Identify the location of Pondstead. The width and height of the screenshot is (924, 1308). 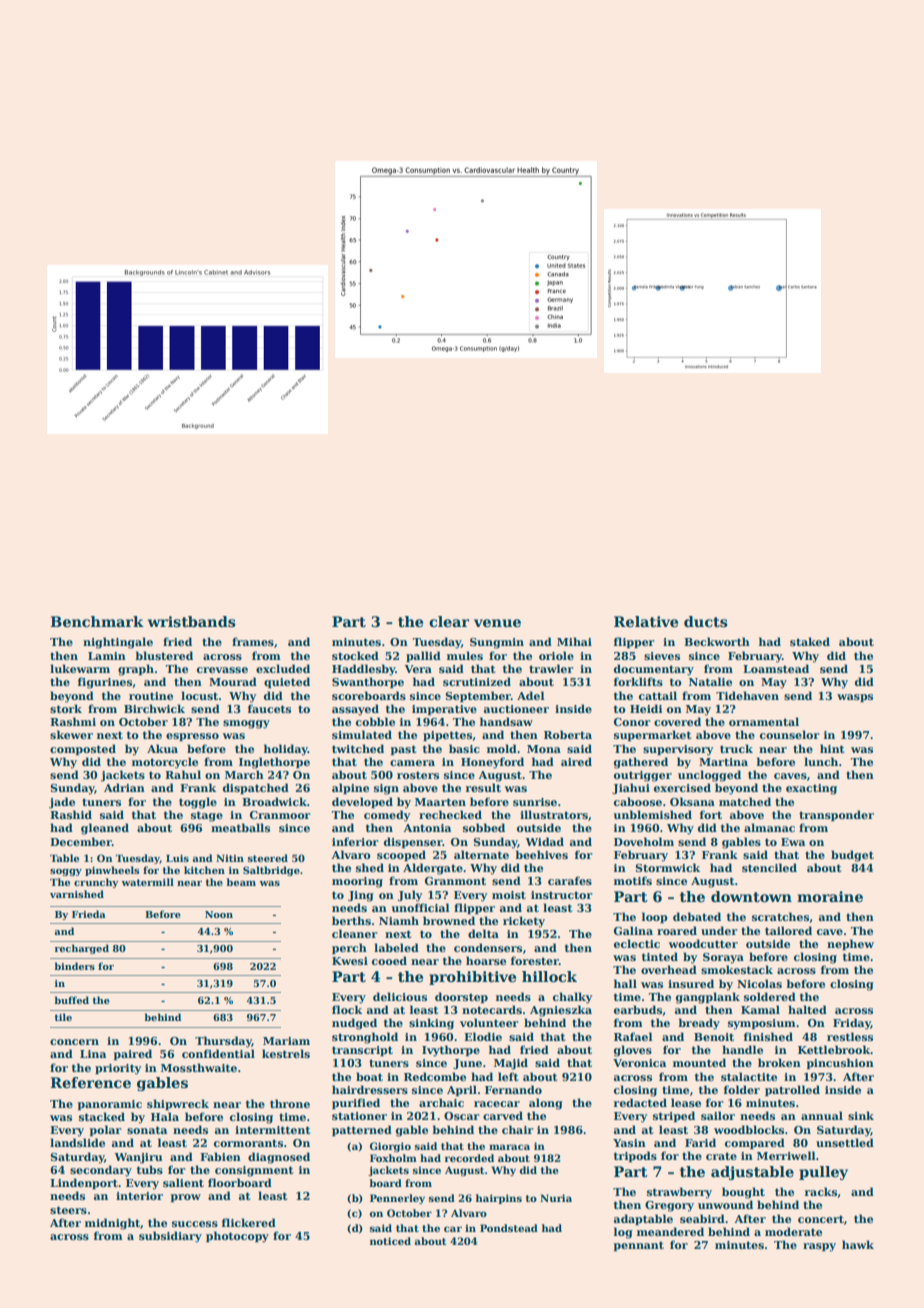
(509, 1228).
